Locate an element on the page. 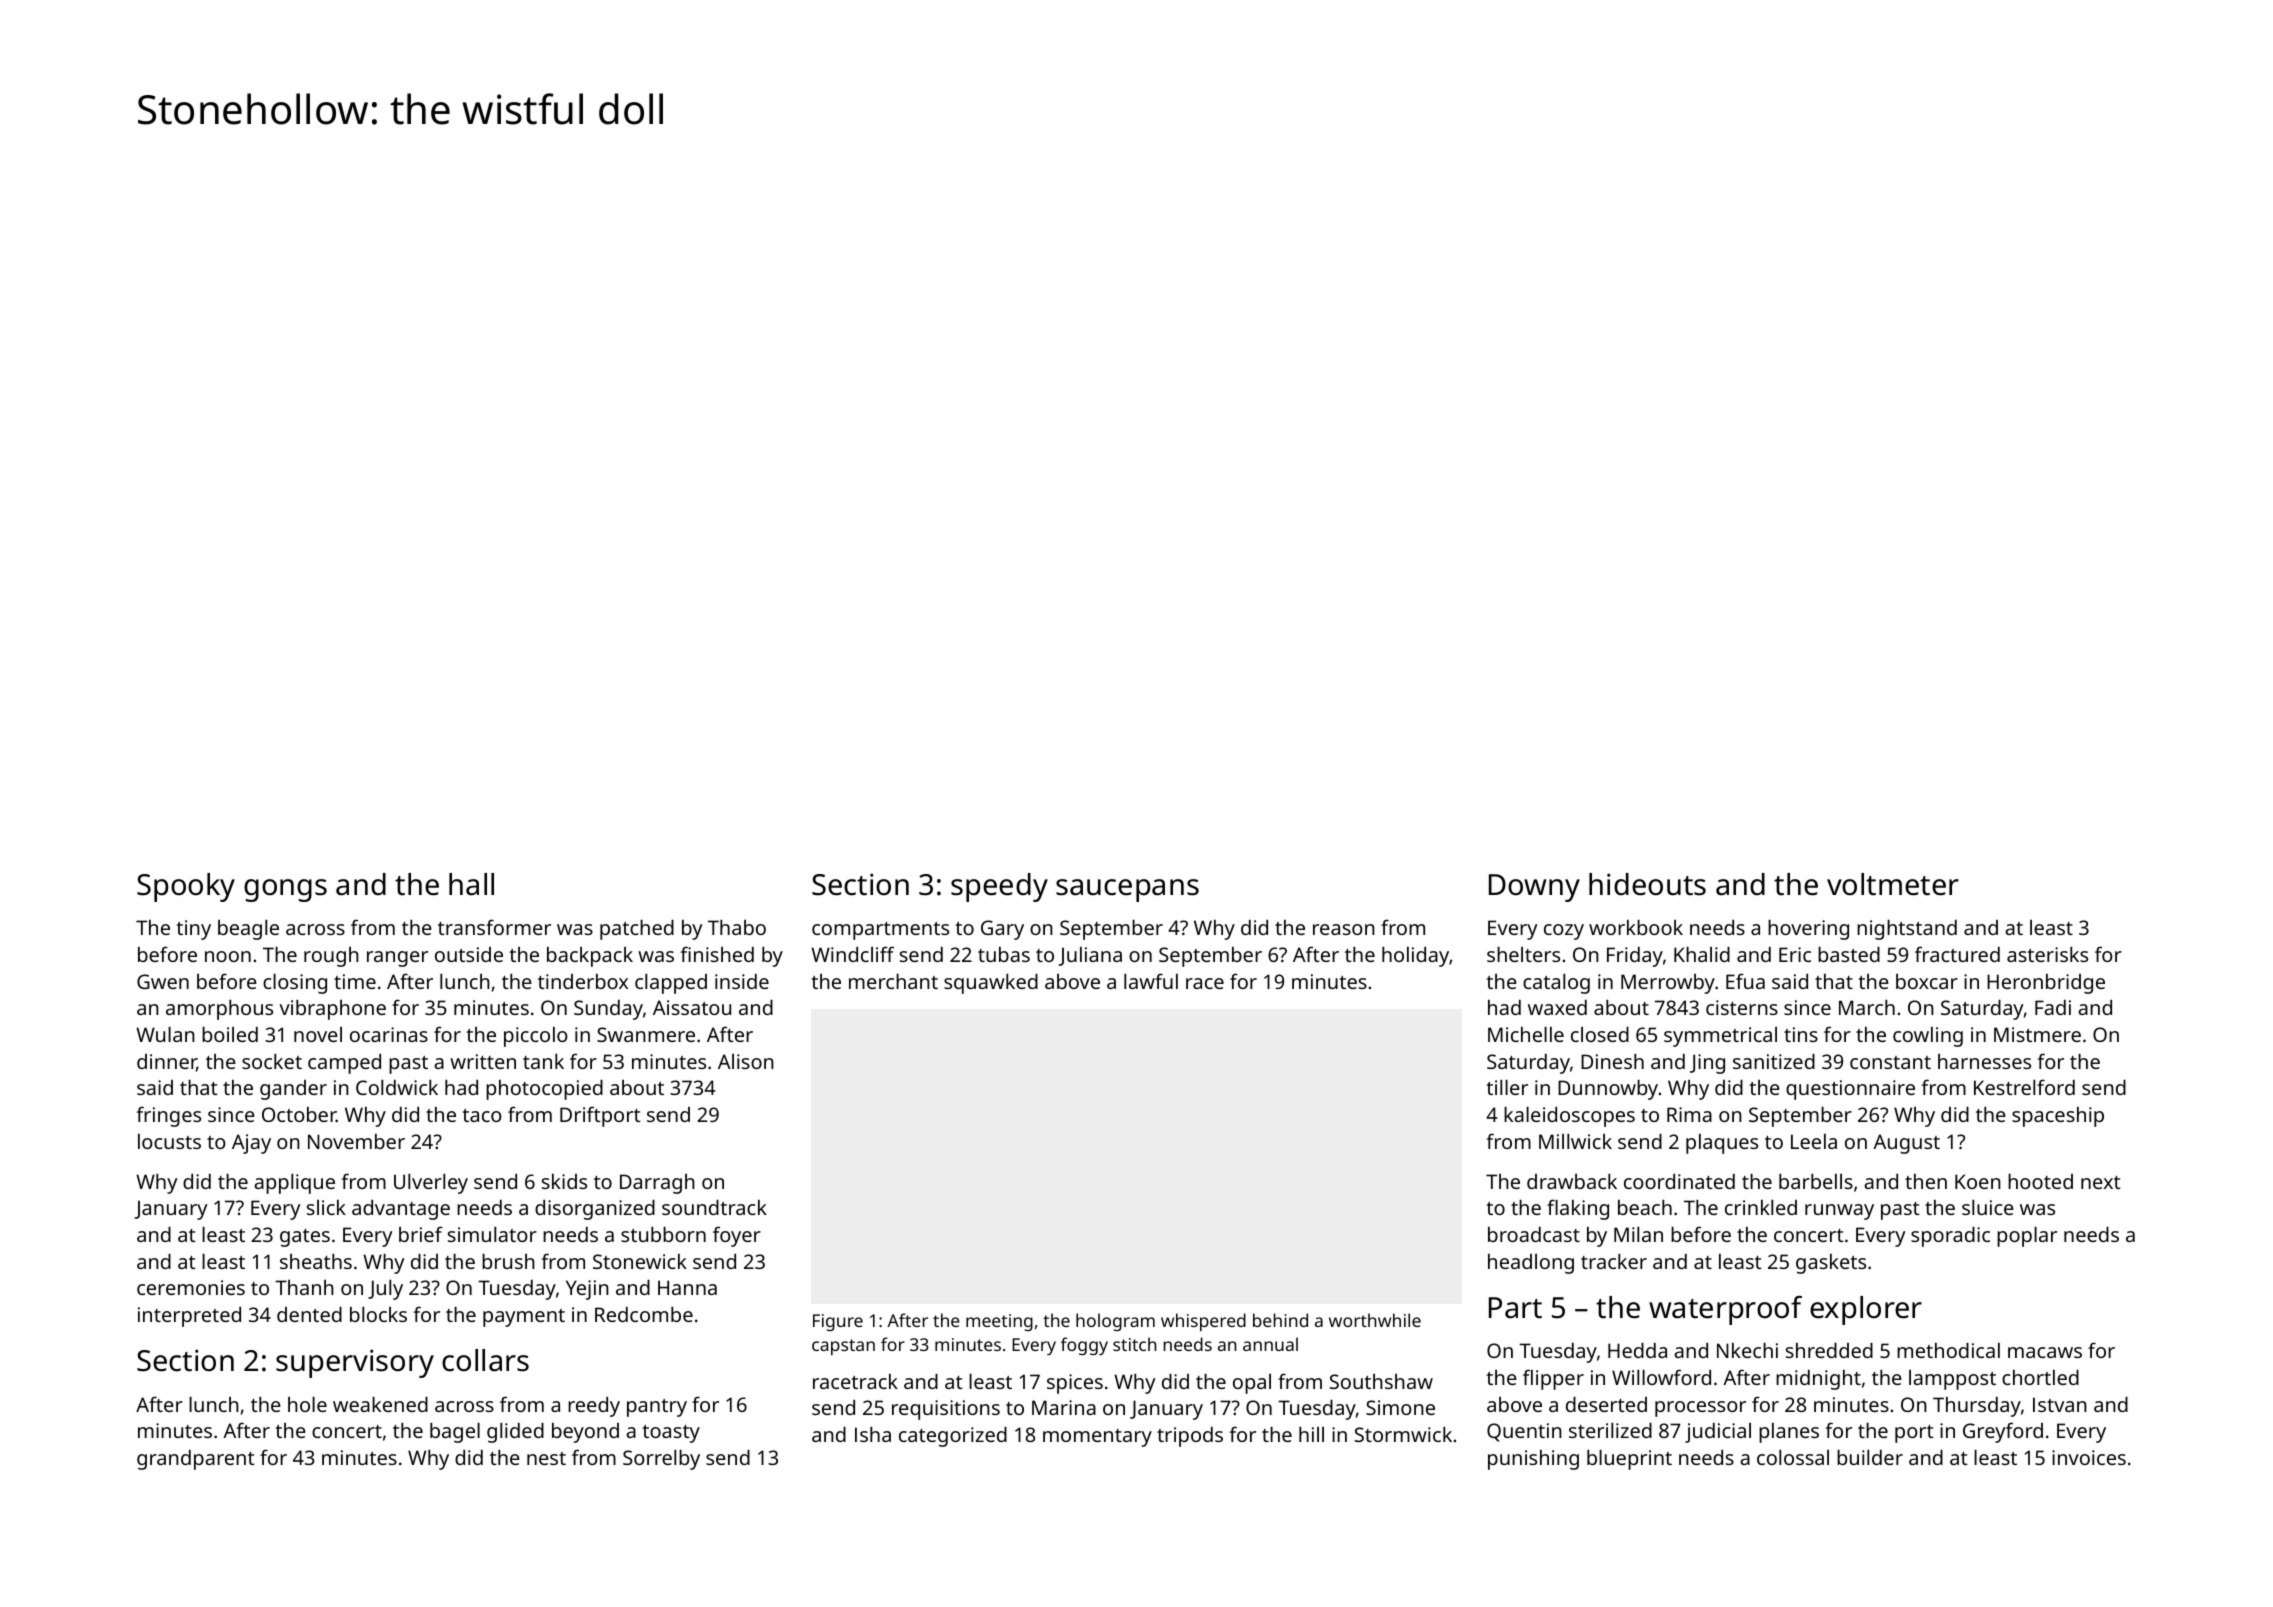 This document has height=1607, width=2273. Coldwick is located at coordinates (397, 1087).
